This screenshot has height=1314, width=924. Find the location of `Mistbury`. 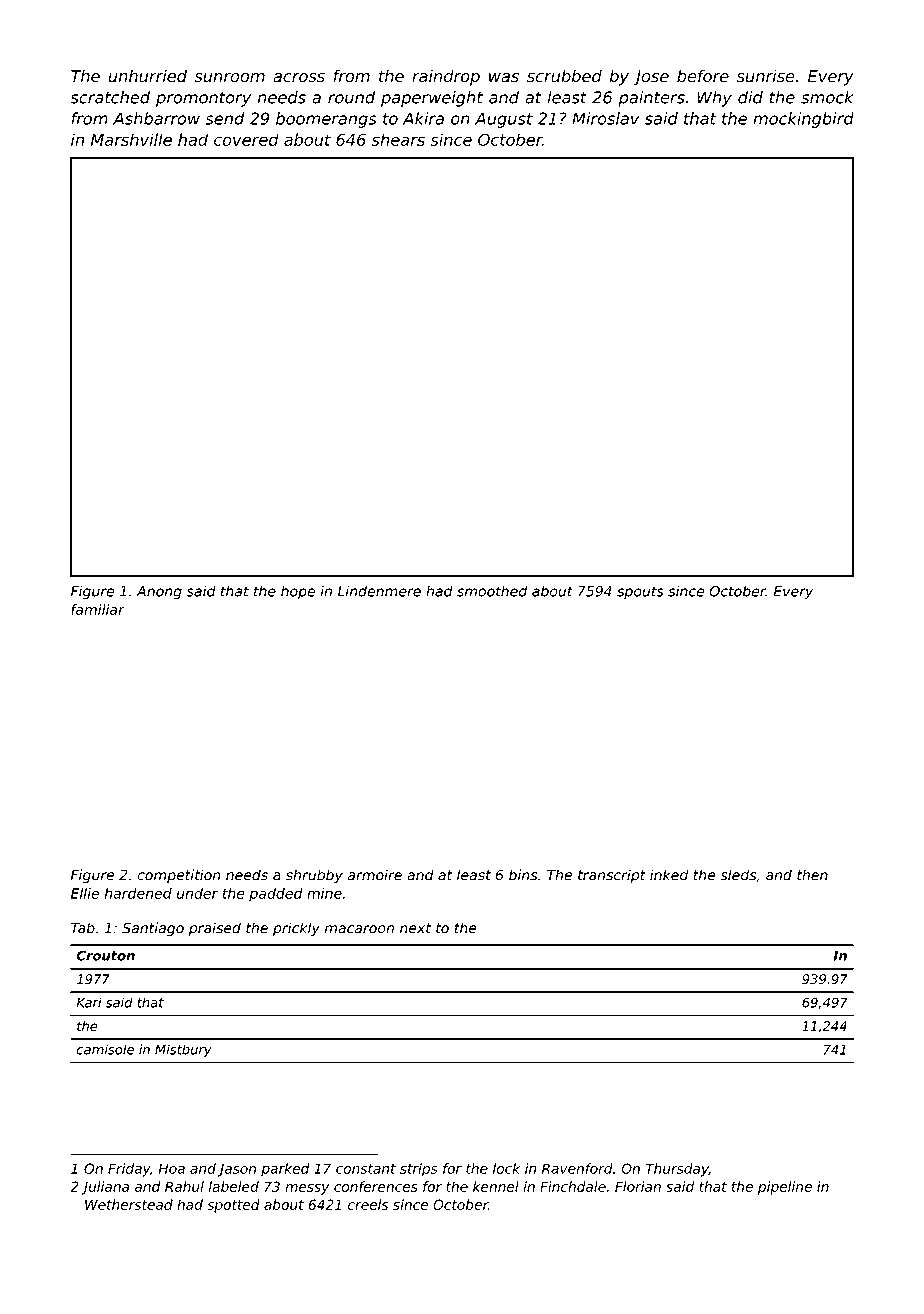

Mistbury is located at coordinates (183, 1050).
